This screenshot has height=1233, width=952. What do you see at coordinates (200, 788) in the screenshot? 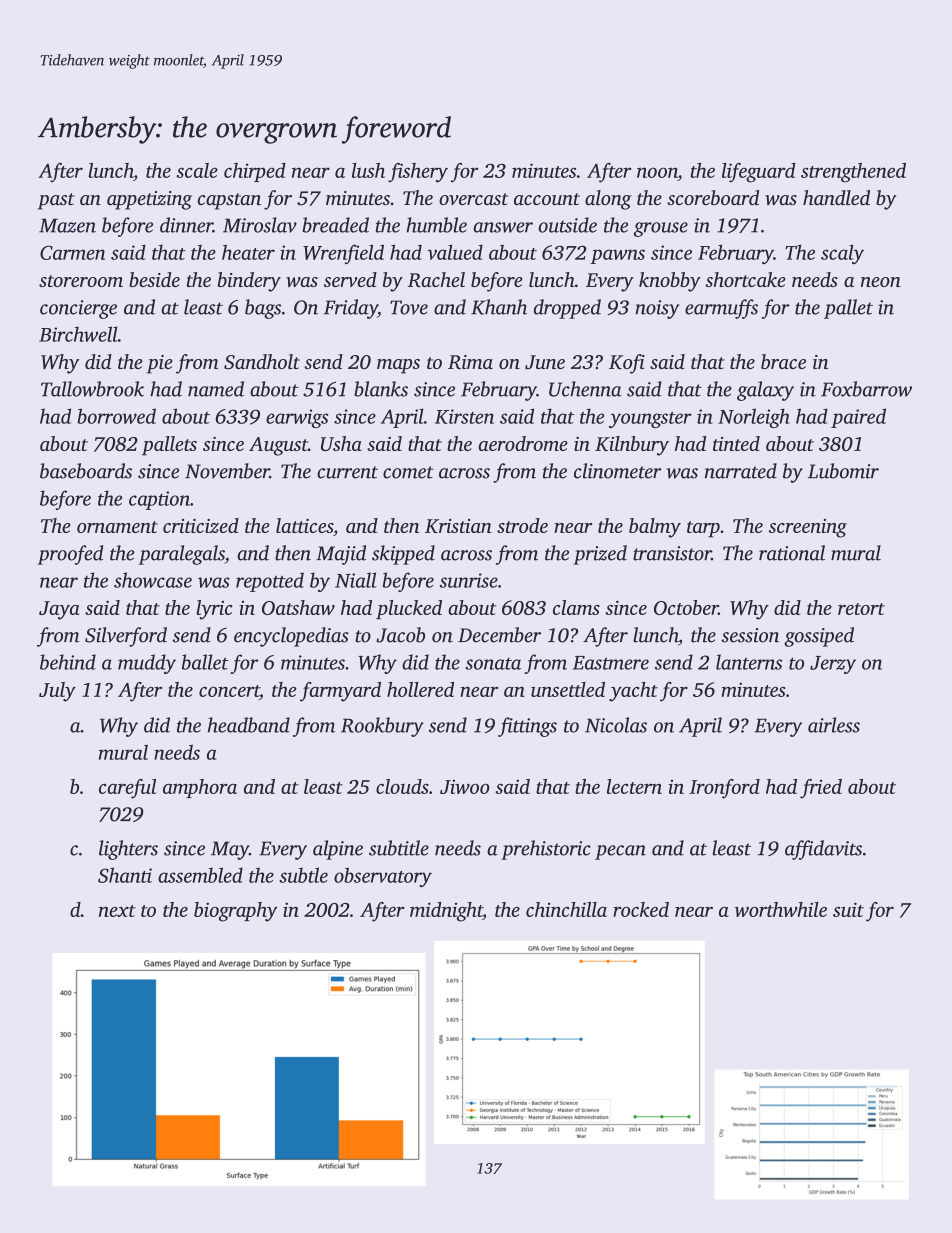
I see `amphora` at bounding box center [200, 788].
